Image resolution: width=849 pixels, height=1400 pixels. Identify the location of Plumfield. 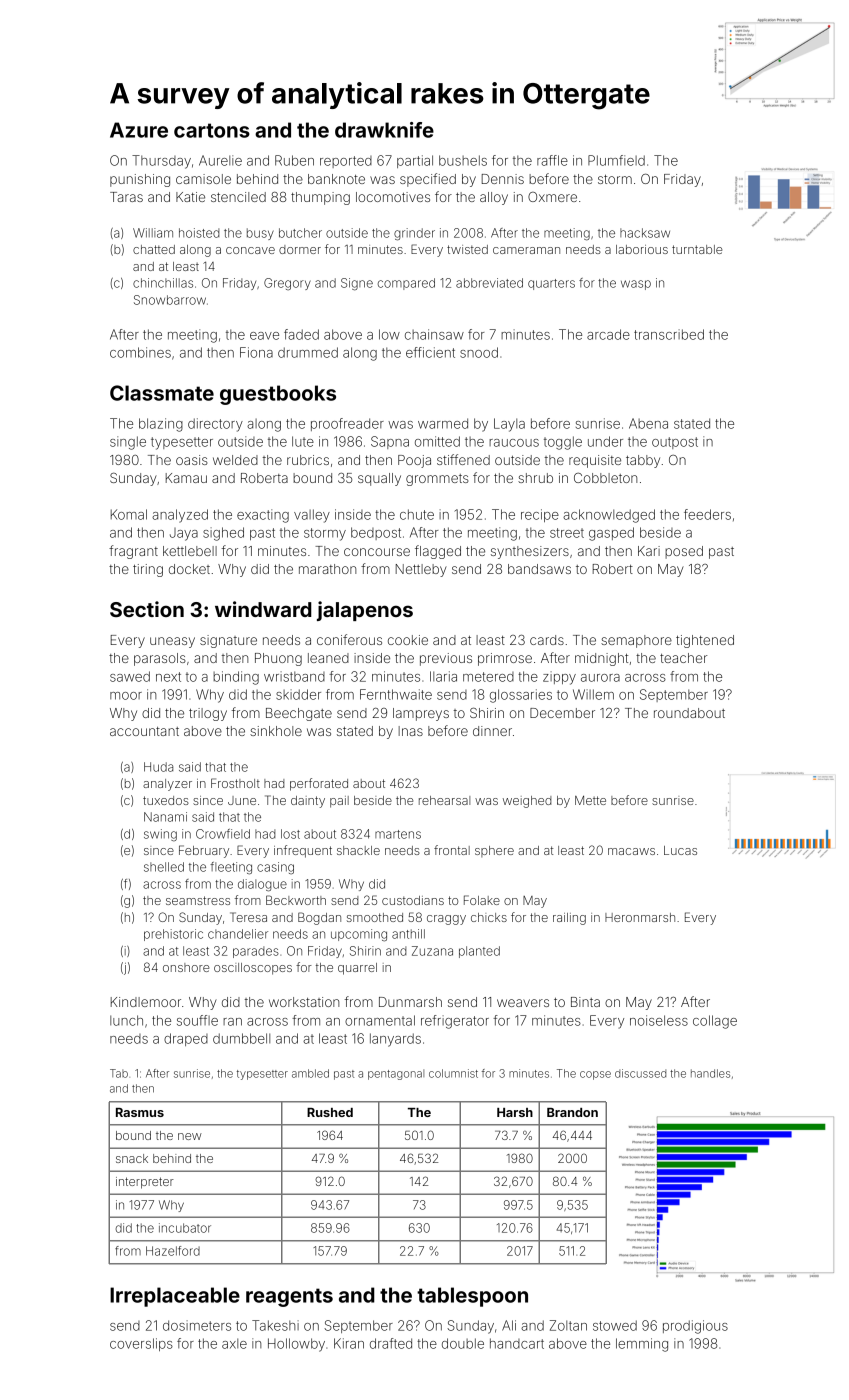
(616, 160).
